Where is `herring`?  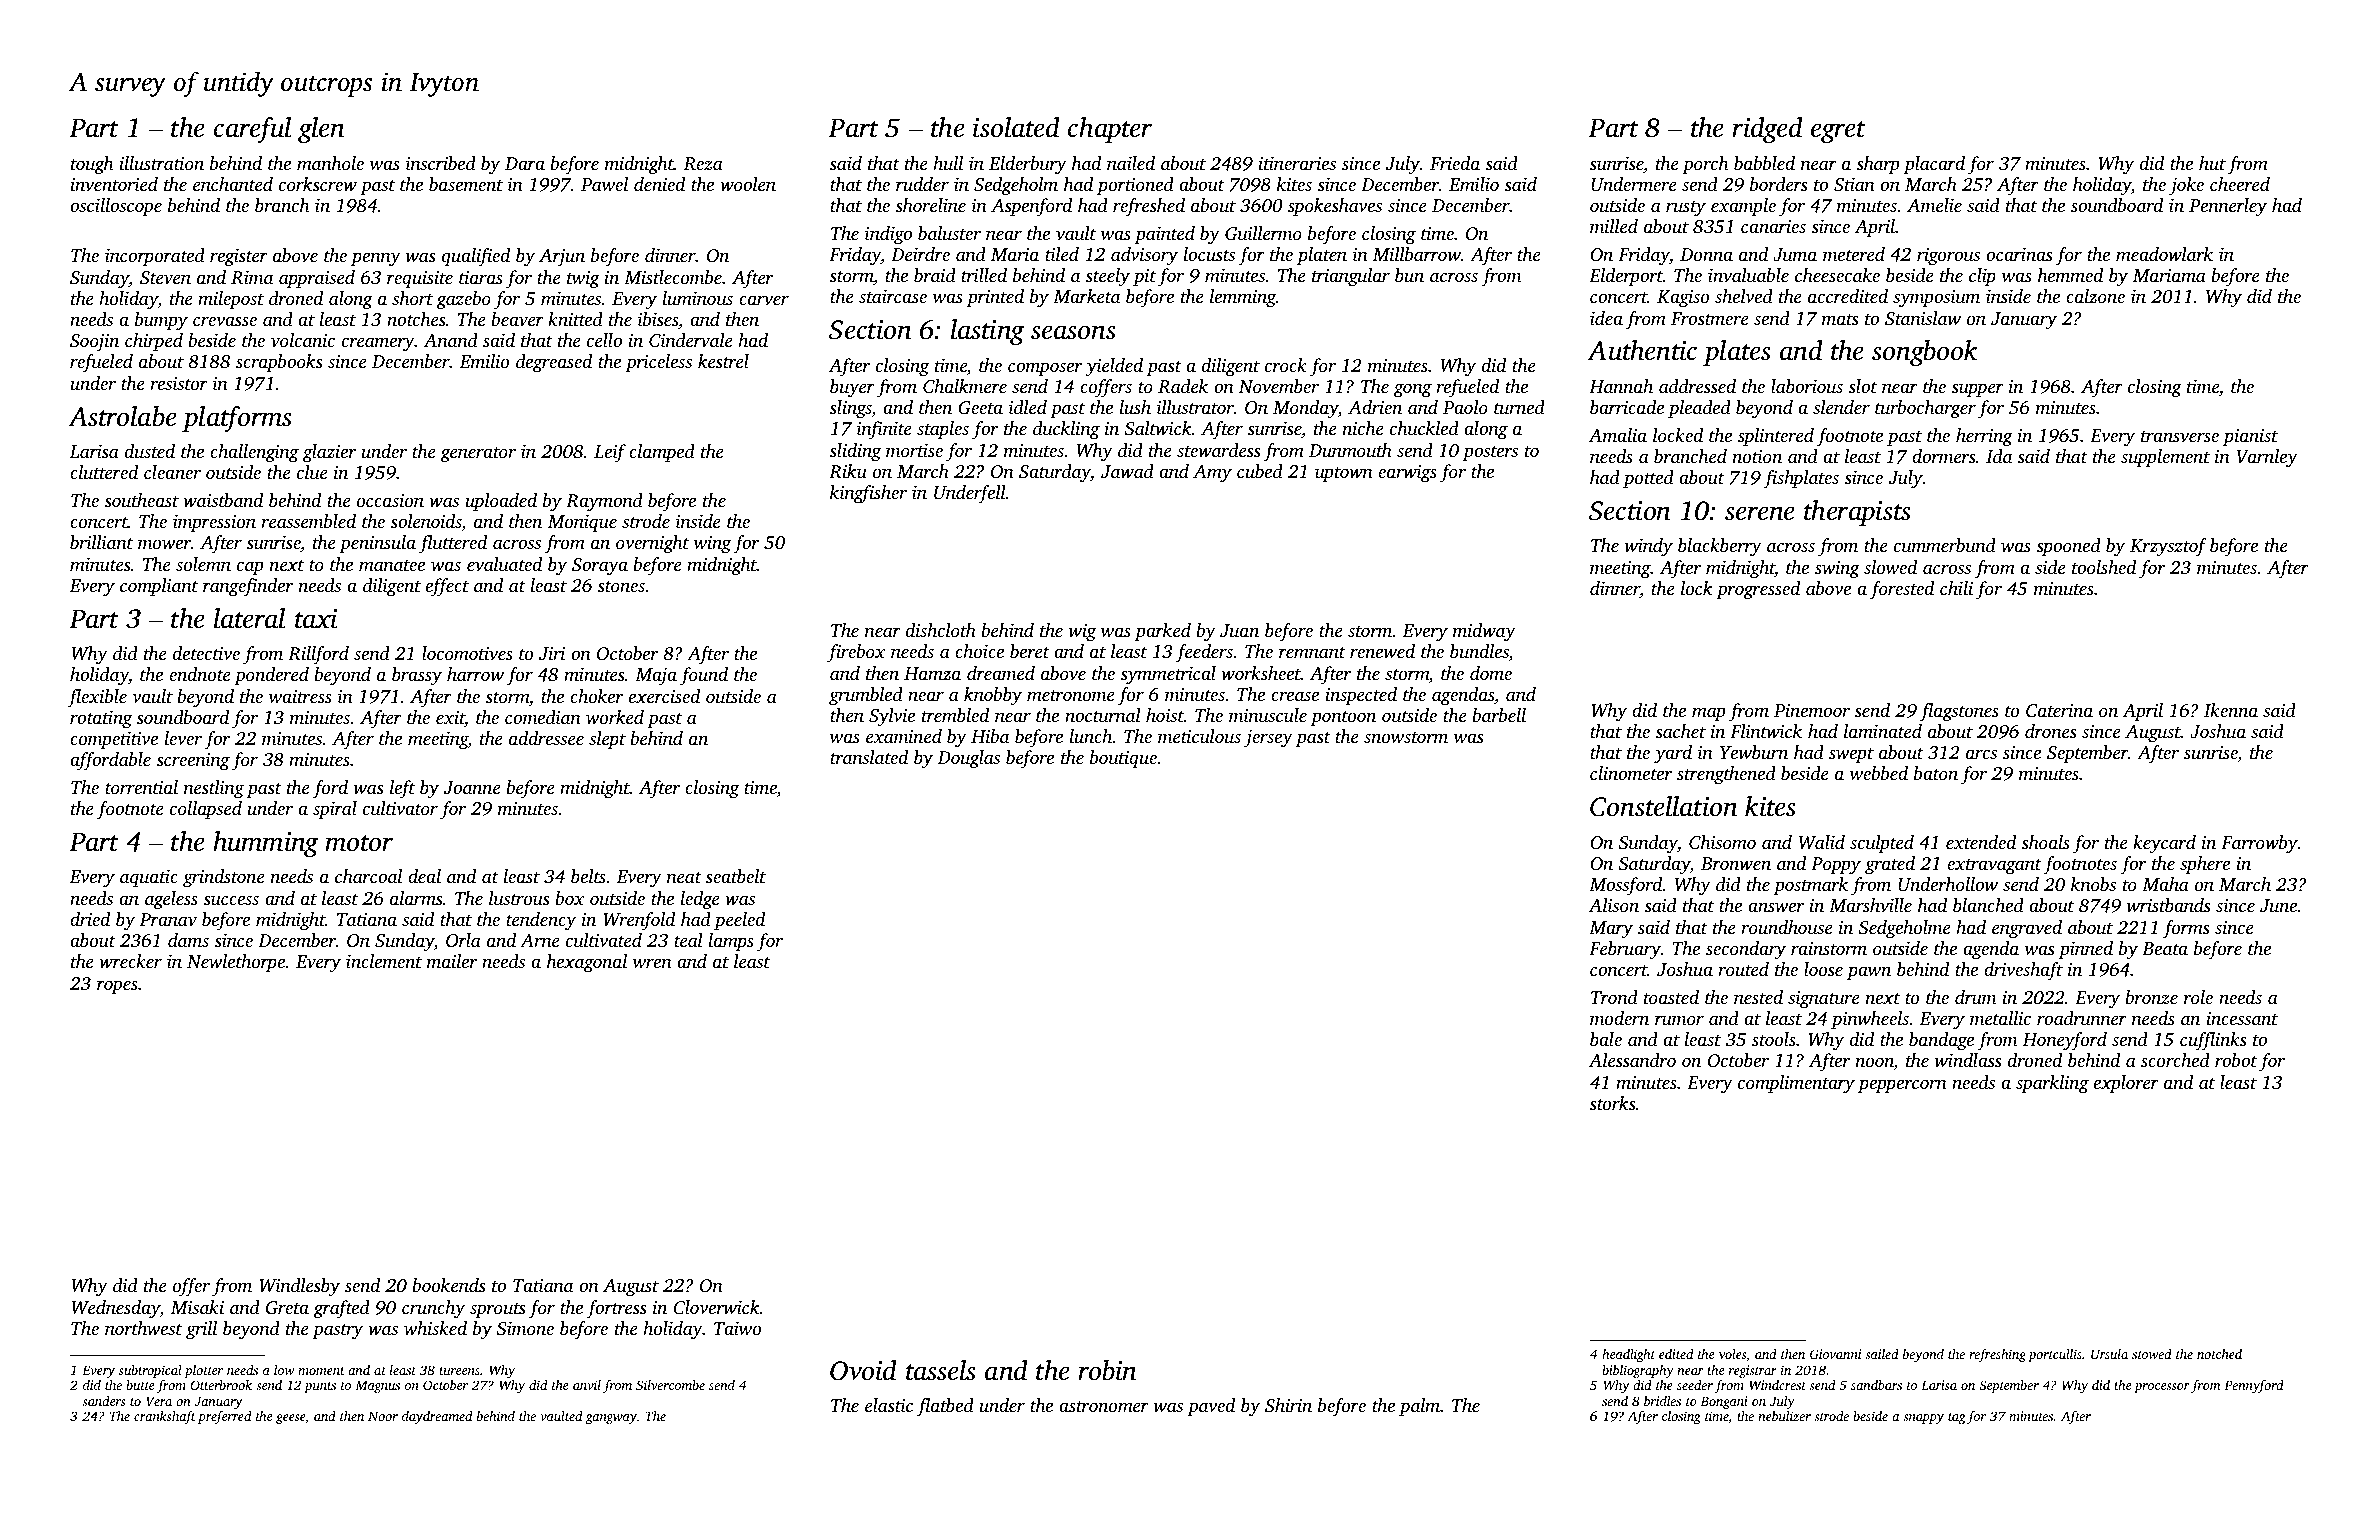 herring is located at coordinates (1984, 437).
